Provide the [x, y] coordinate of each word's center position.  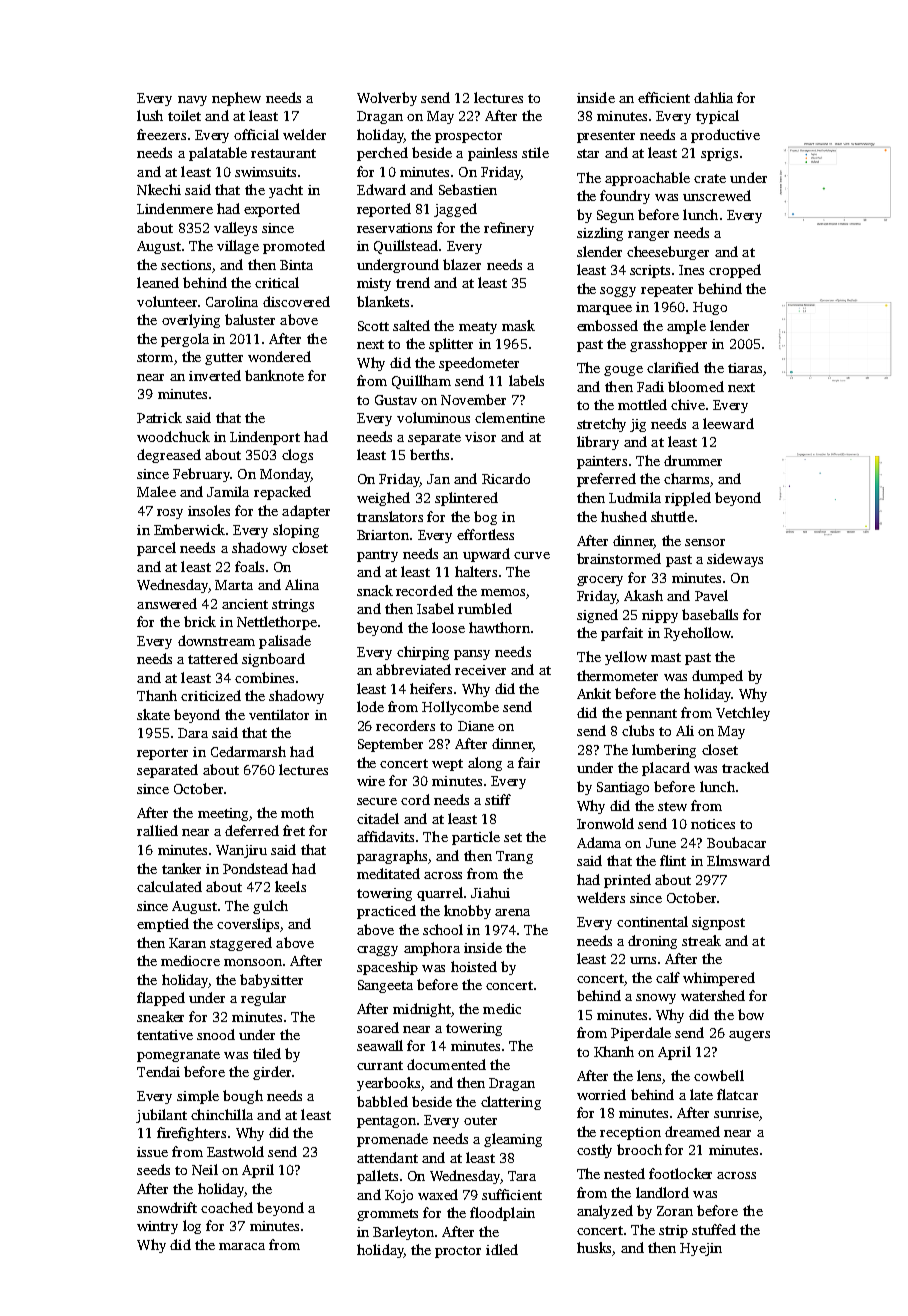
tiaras [745, 368]
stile [535, 152]
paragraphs [392, 857]
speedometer [479, 364]
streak [701, 940]
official [256, 134]
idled [502, 1249]
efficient [664, 97]
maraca [242, 1246]
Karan [187, 943]
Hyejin [701, 1249]
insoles [209, 510]
